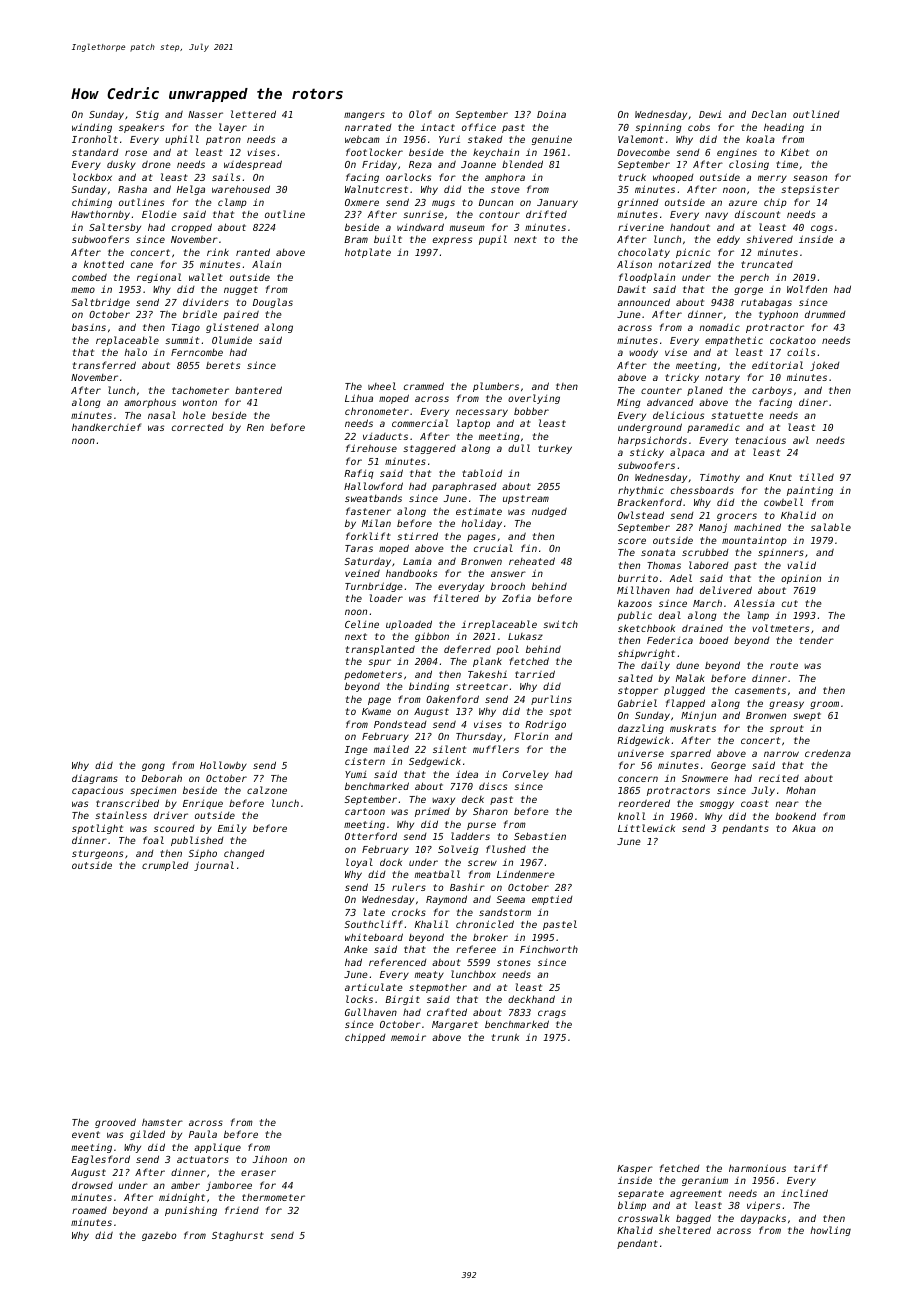 This image has width=924, height=1308. What do you see at coordinates (551, 114) in the image?
I see `Doina` at bounding box center [551, 114].
